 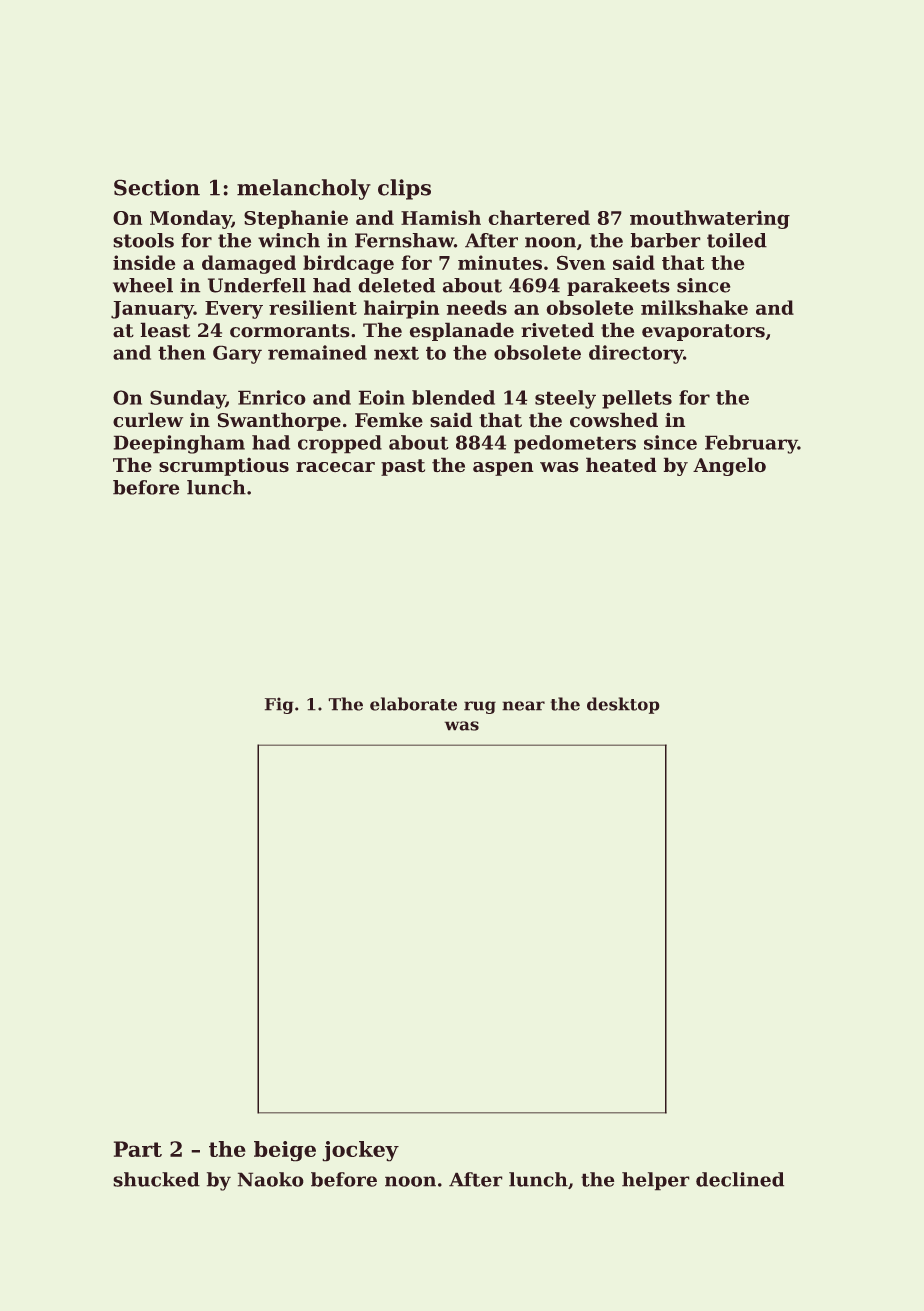 What do you see at coordinates (403, 467) in the page?
I see `past` at bounding box center [403, 467].
